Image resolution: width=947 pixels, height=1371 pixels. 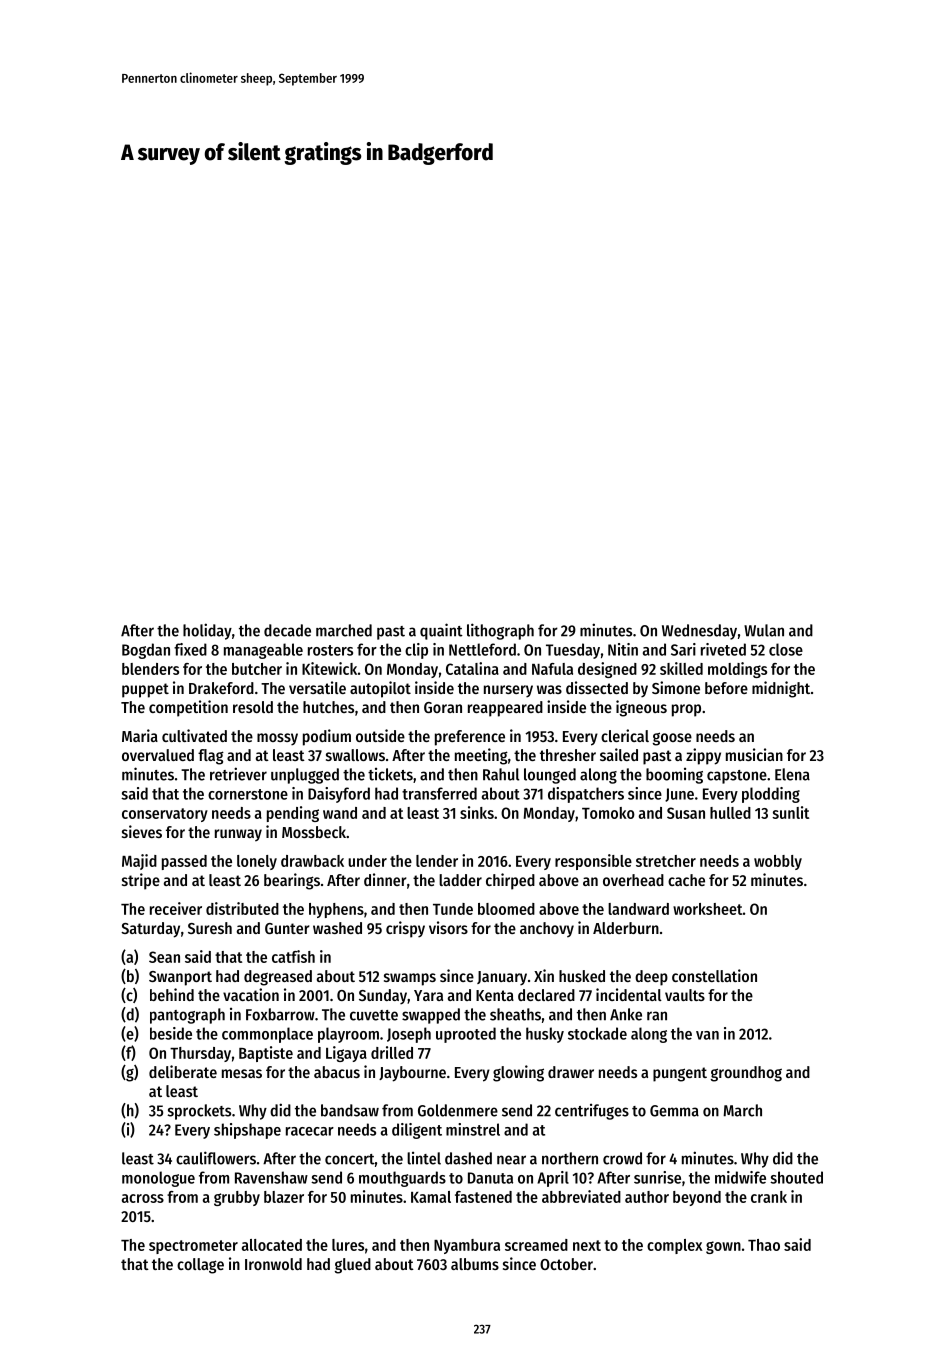 What do you see at coordinates (707, 1035) in the page?
I see `van` at bounding box center [707, 1035].
